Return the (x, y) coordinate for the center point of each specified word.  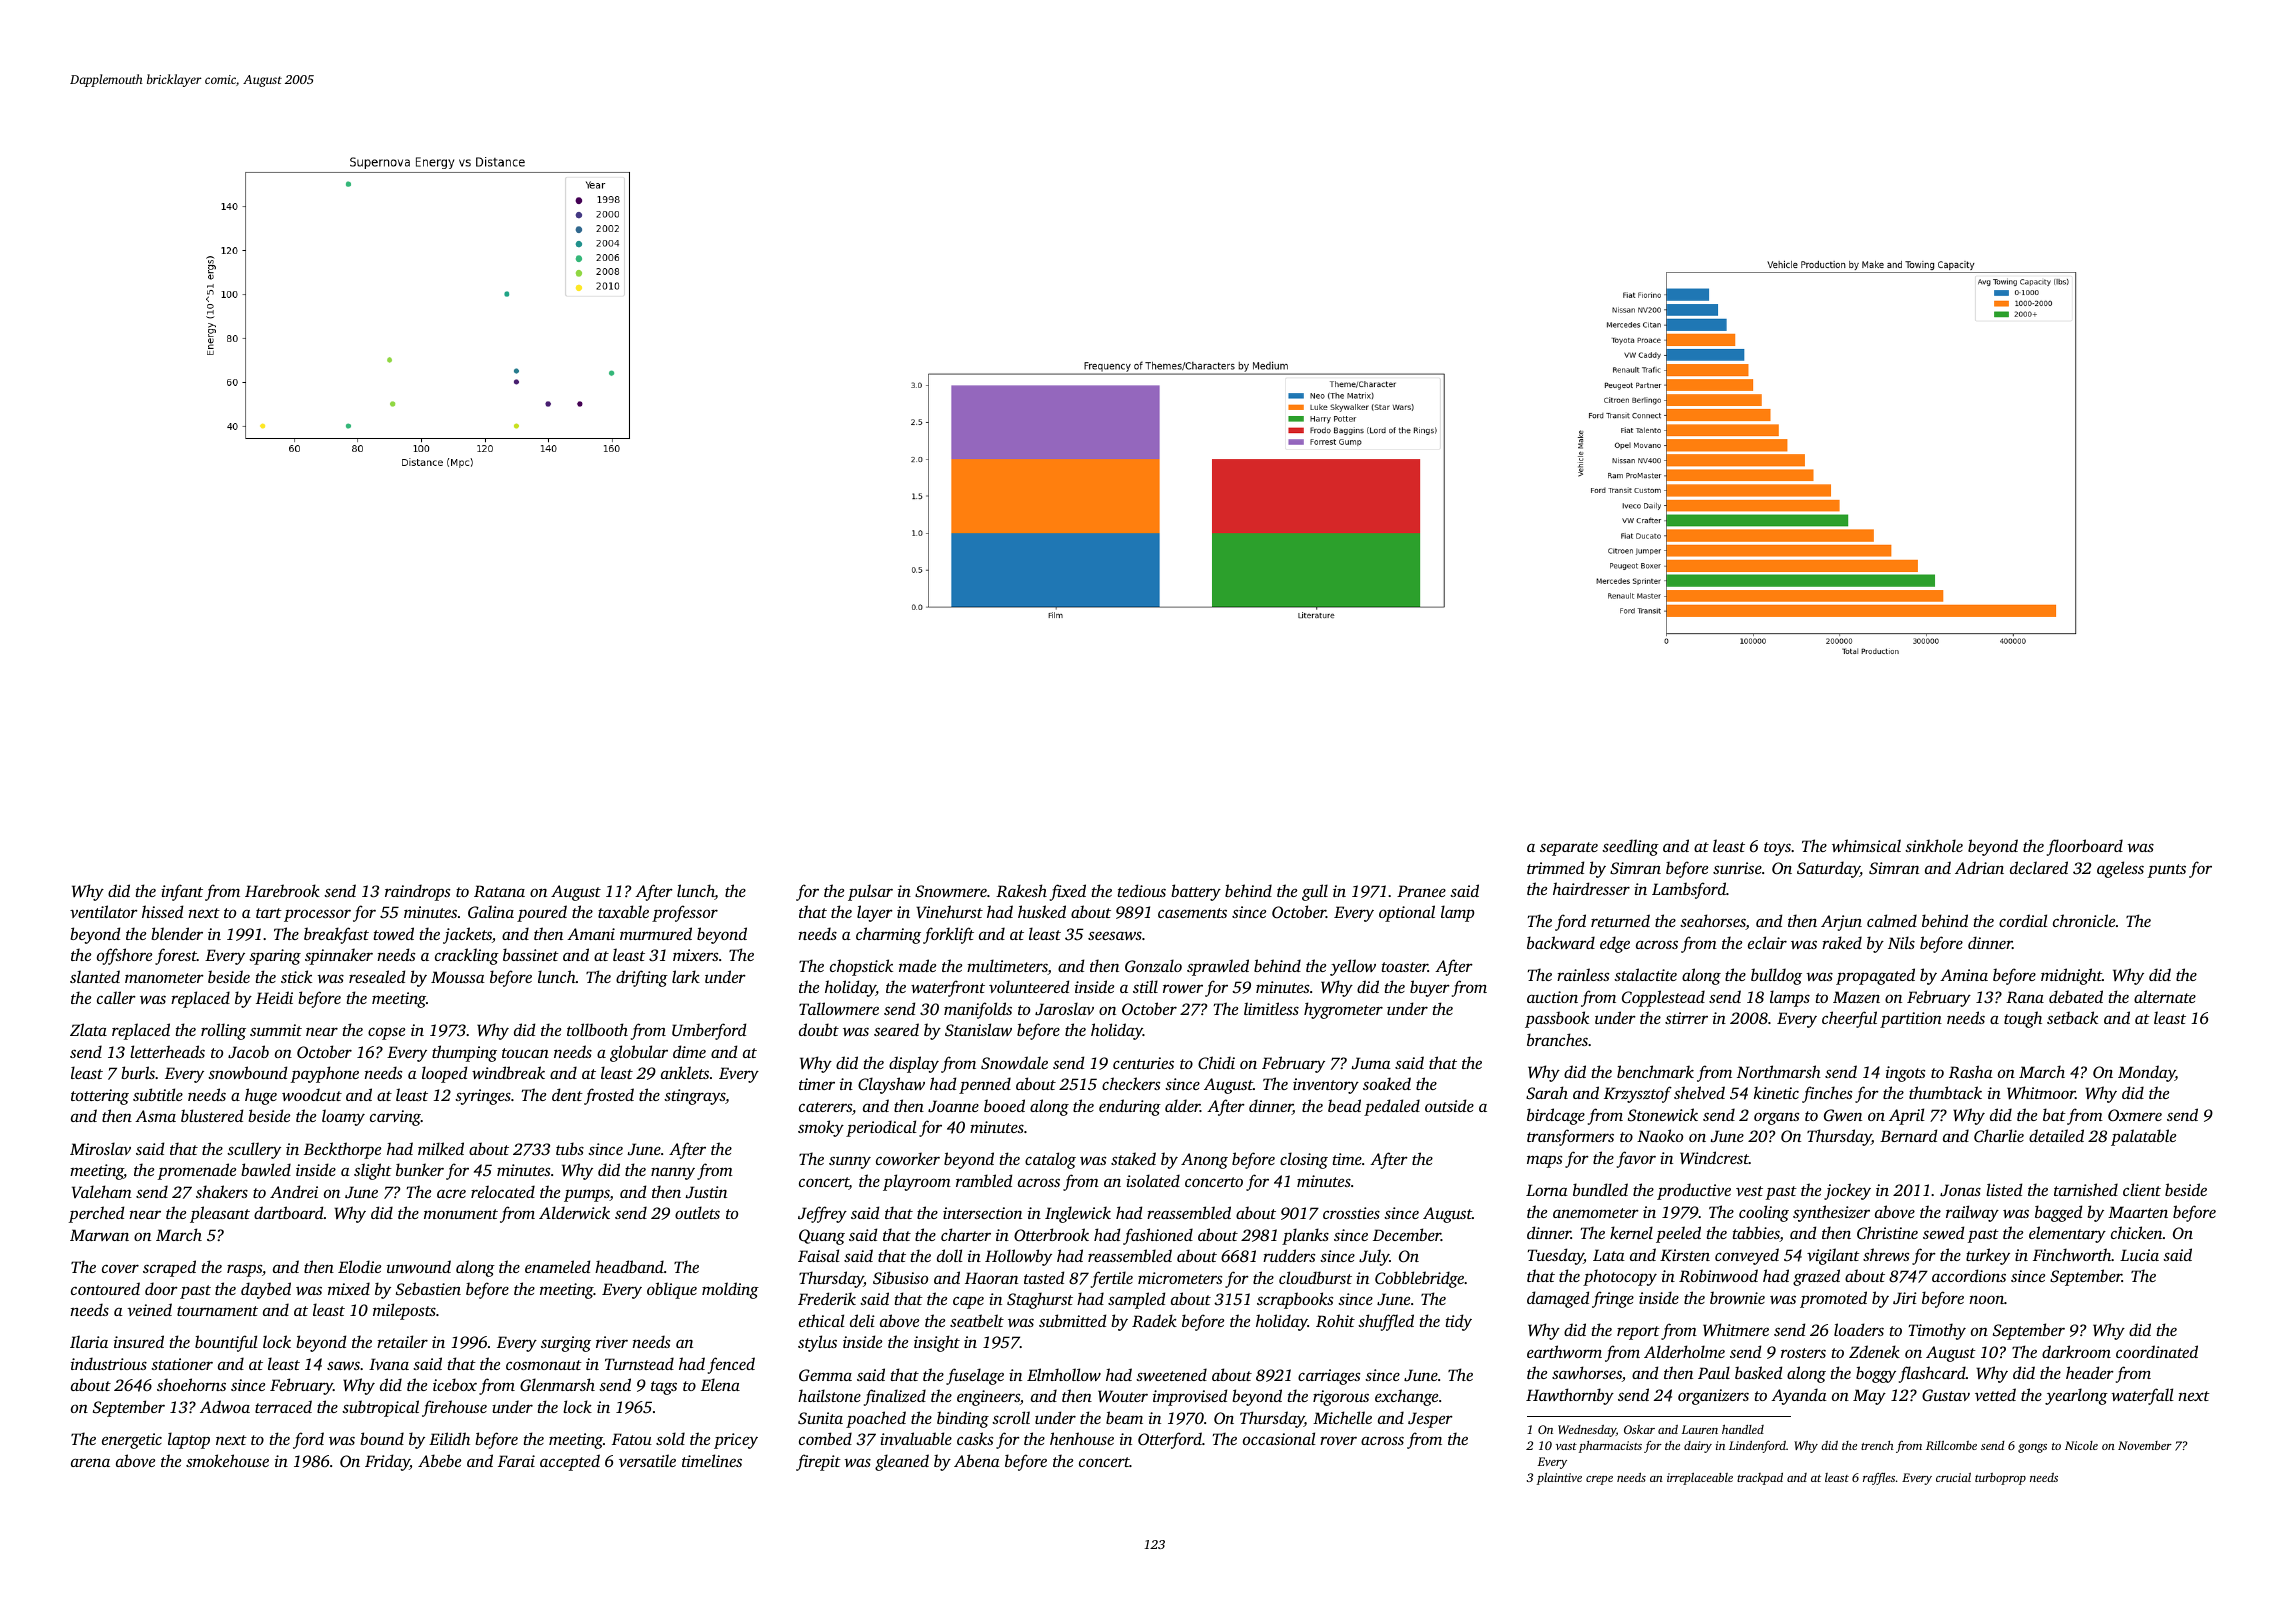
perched (96, 1214)
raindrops (417, 892)
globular (639, 1053)
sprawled (1218, 967)
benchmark (1655, 1071)
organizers (1713, 1397)
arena (90, 1462)
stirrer (1686, 1018)
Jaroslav (1064, 1009)
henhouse (1082, 1438)
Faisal (819, 1255)
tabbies (1756, 1234)
